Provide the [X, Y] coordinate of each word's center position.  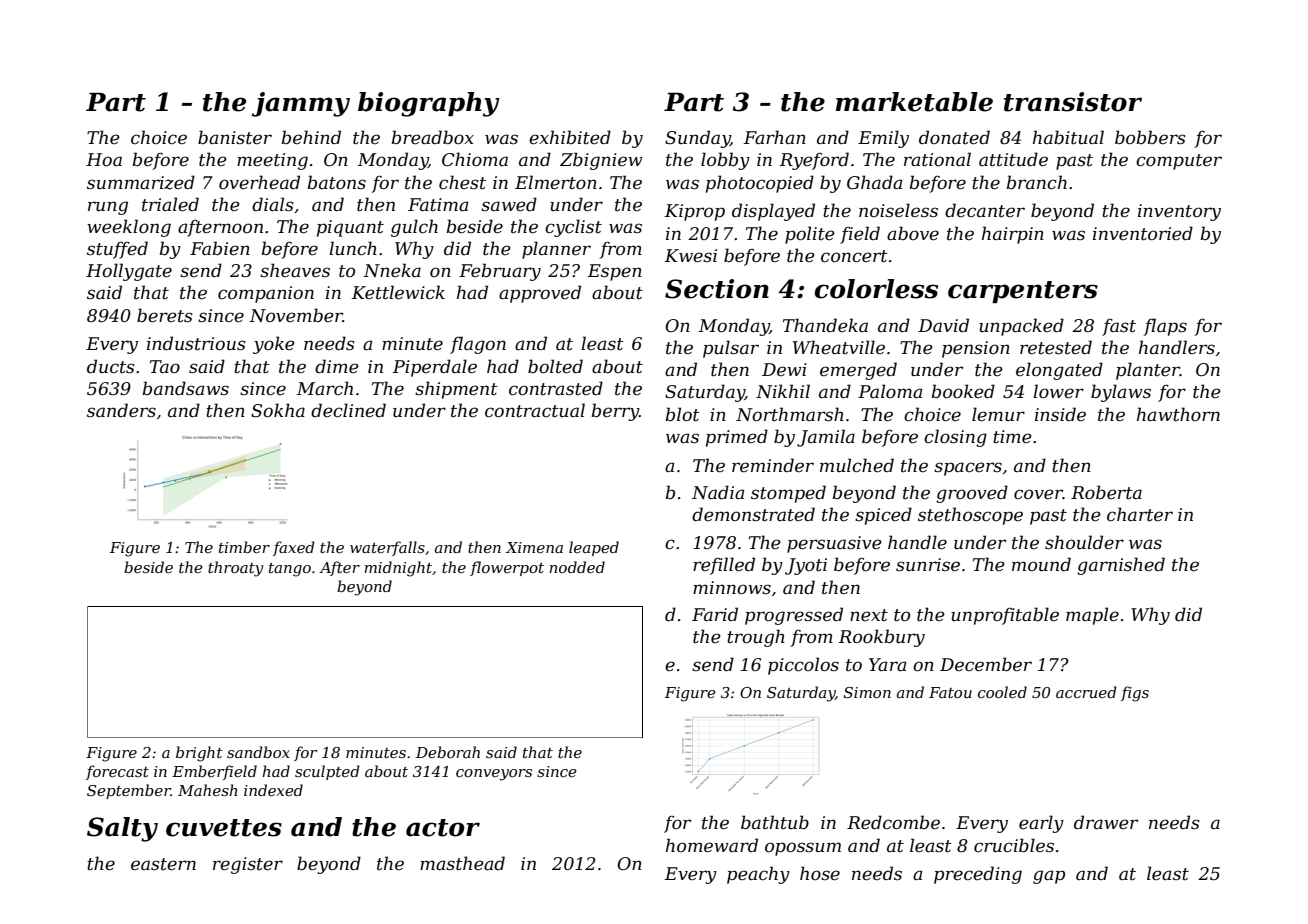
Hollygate [129, 272]
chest [462, 182]
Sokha [278, 410]
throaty [235, 569]
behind [311, 137]
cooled [1002, 692]
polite [810, 235]
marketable [914, 102]
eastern [163, 864]
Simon [867, 692]
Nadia [718, 492]
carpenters [1023, 292]
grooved [972, 494]
